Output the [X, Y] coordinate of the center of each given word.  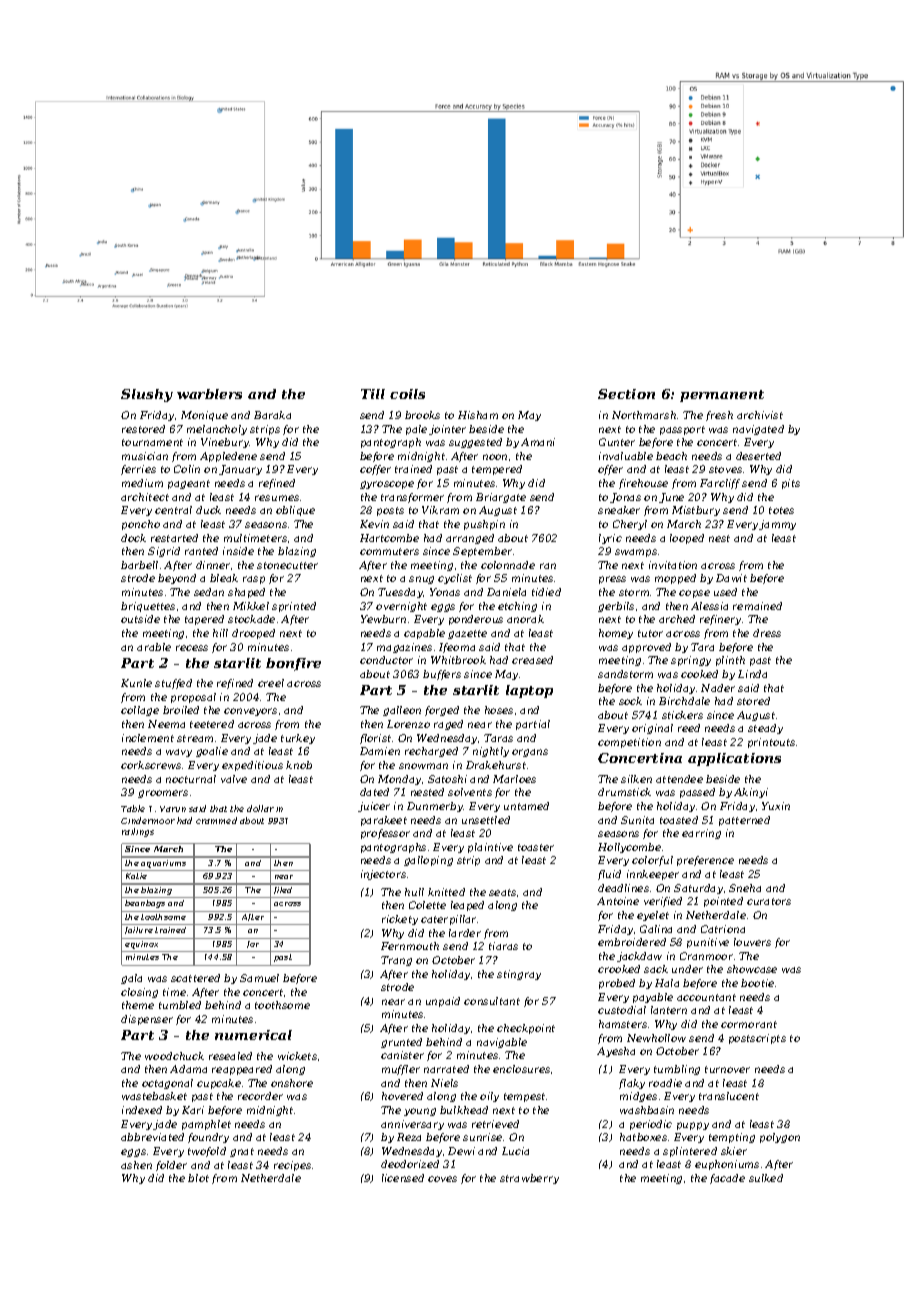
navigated [758, 430]
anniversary [412, 1125]
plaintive [490, 848]
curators [769, 901]
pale [416, 430]
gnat [242, 1152]
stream [195, 738]
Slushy [147, 395]
